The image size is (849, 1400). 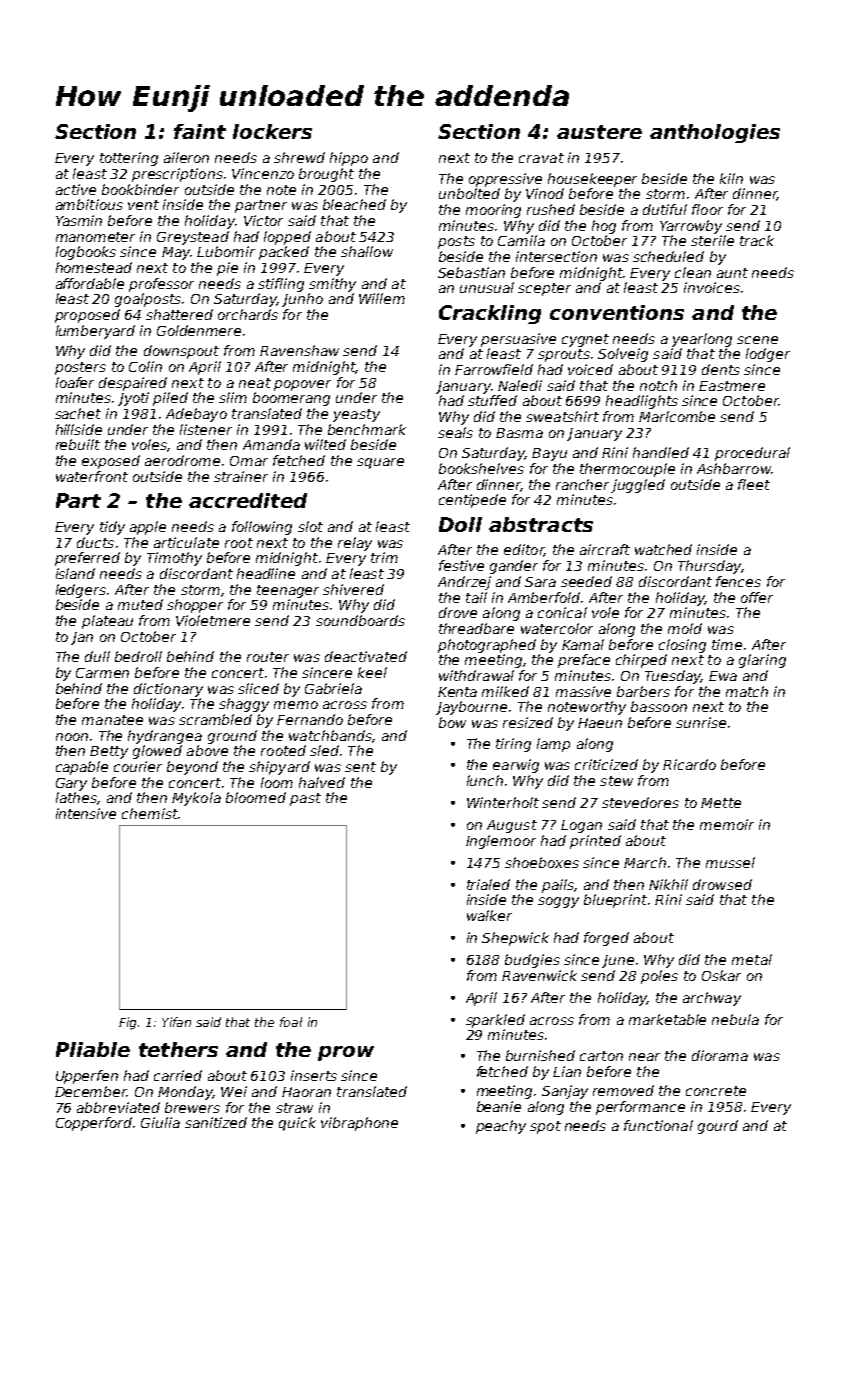 What do you see at coordinates (297, 1124) in the screenshot?
I see `quick` at bounding box center [297, 1124].
